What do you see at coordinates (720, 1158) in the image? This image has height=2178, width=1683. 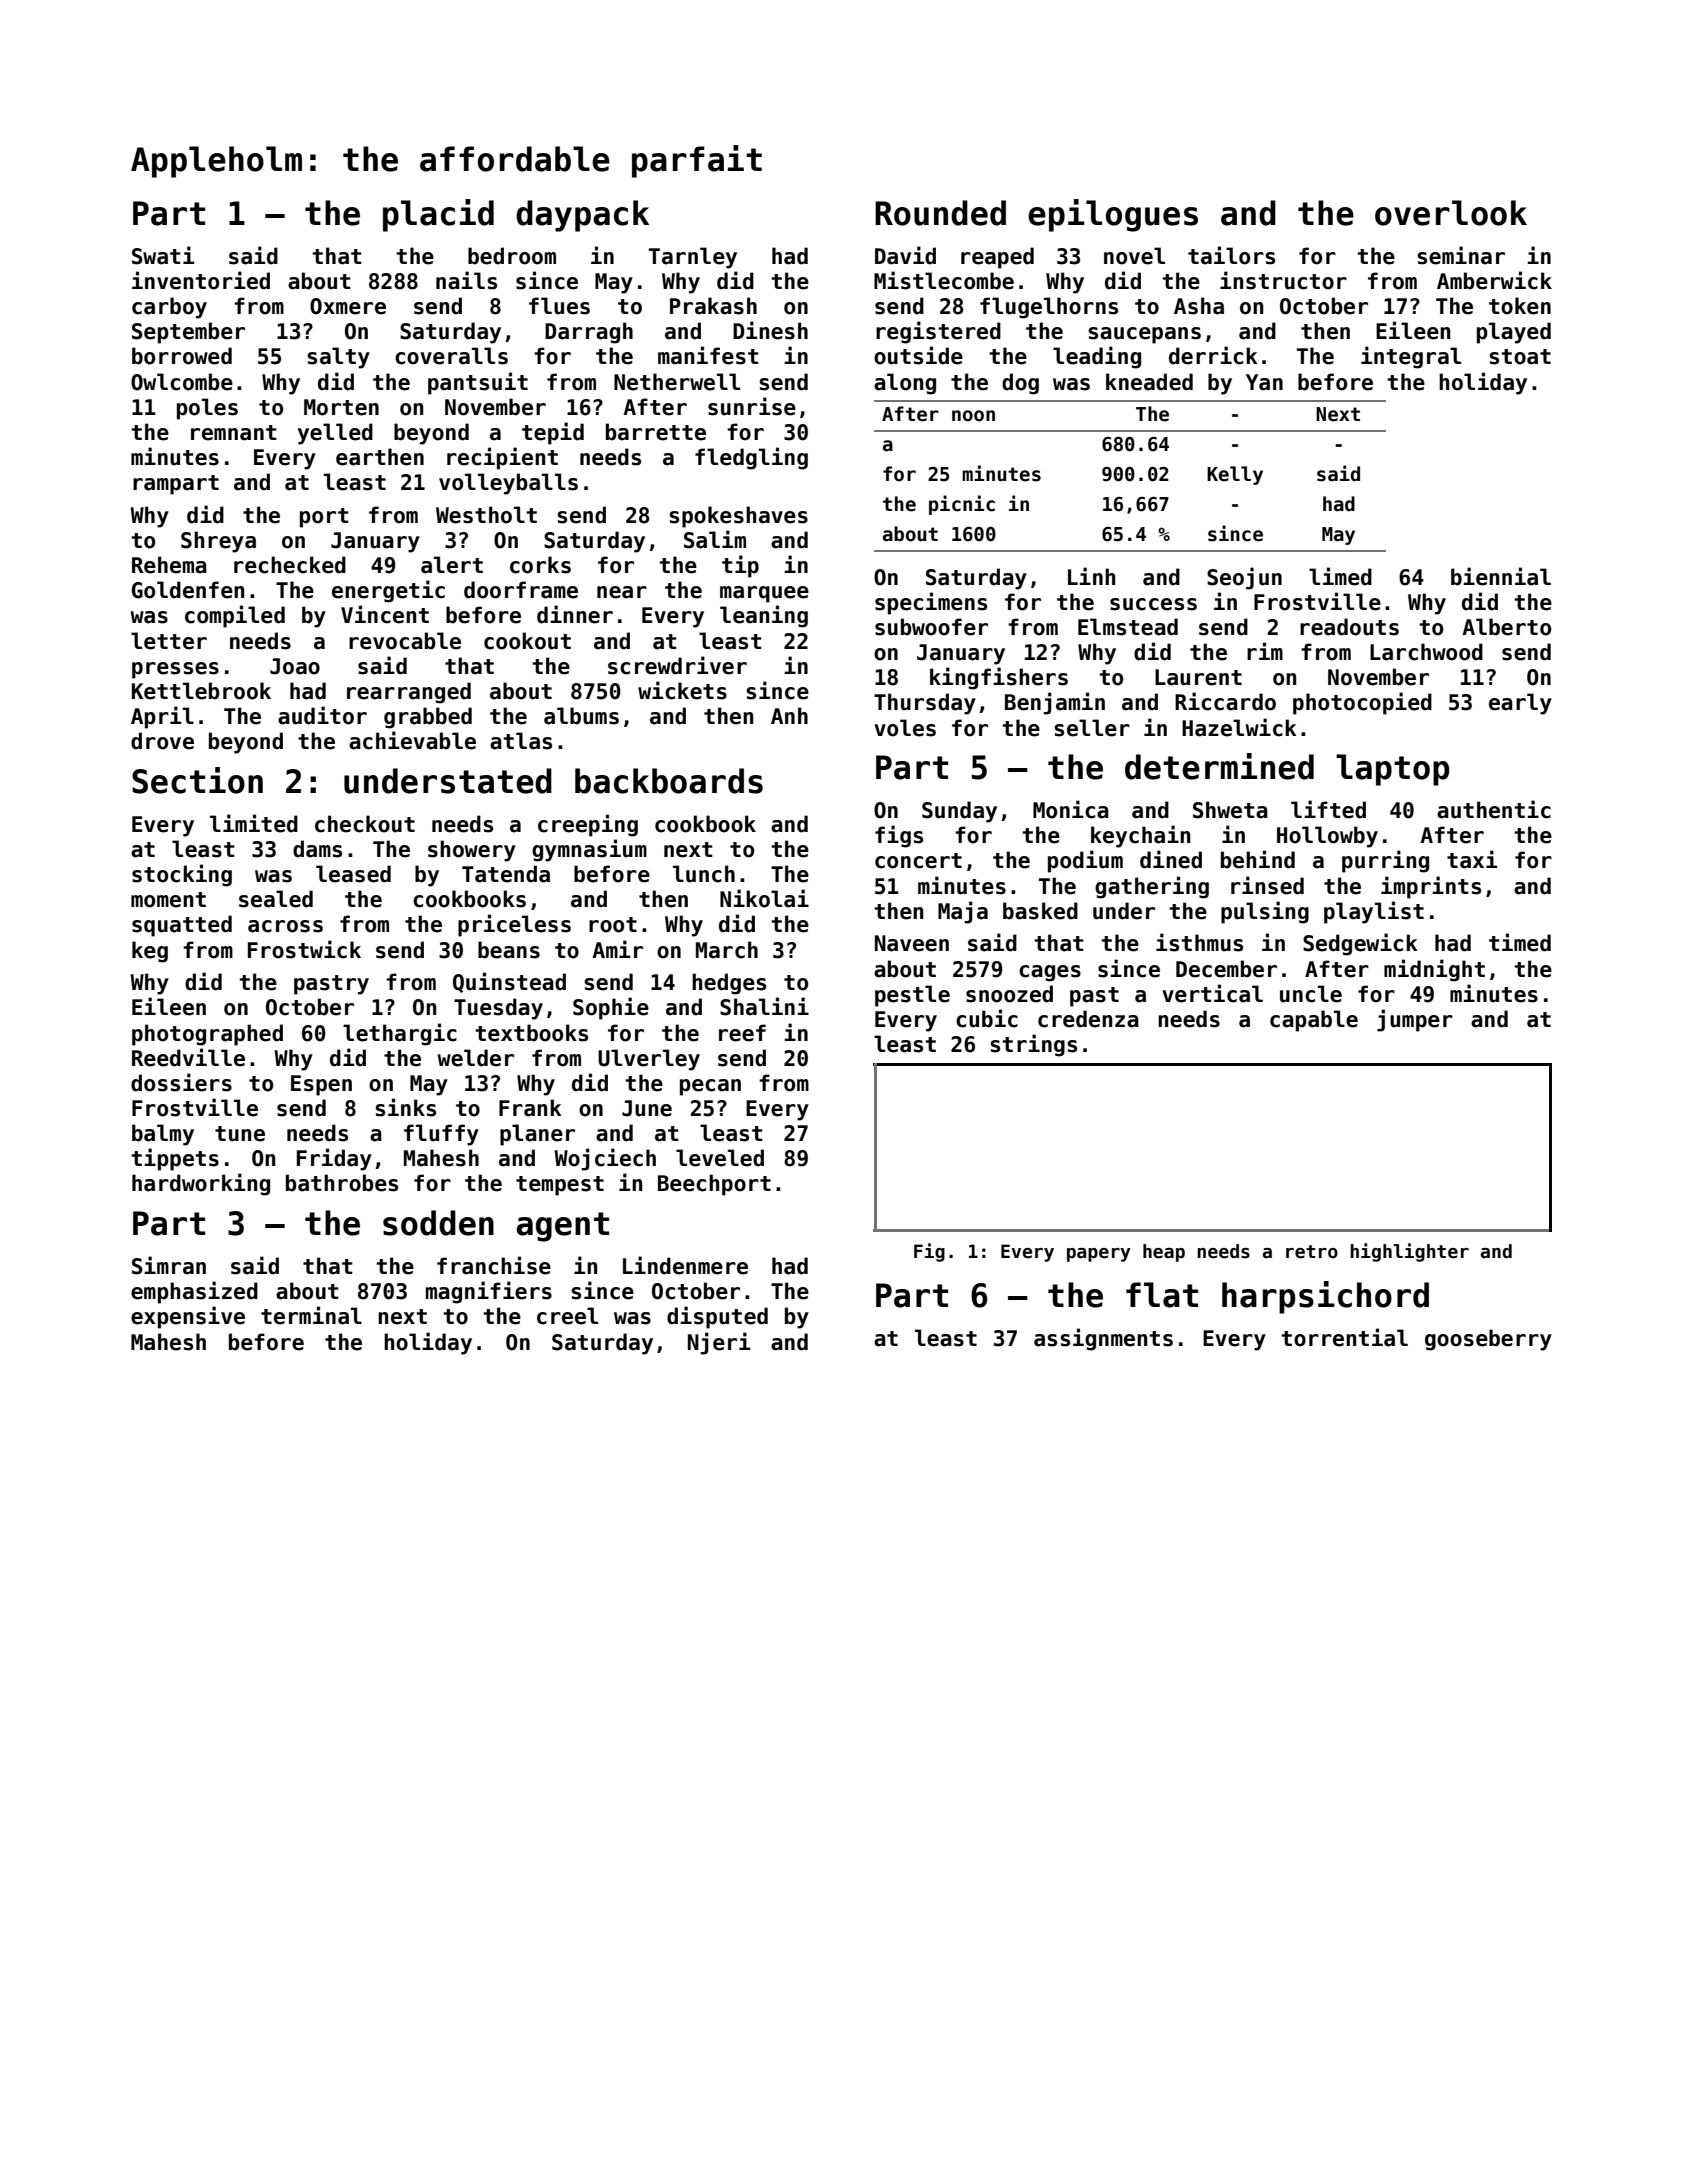 I see `leveled` at bounding box center [720, 1158].
